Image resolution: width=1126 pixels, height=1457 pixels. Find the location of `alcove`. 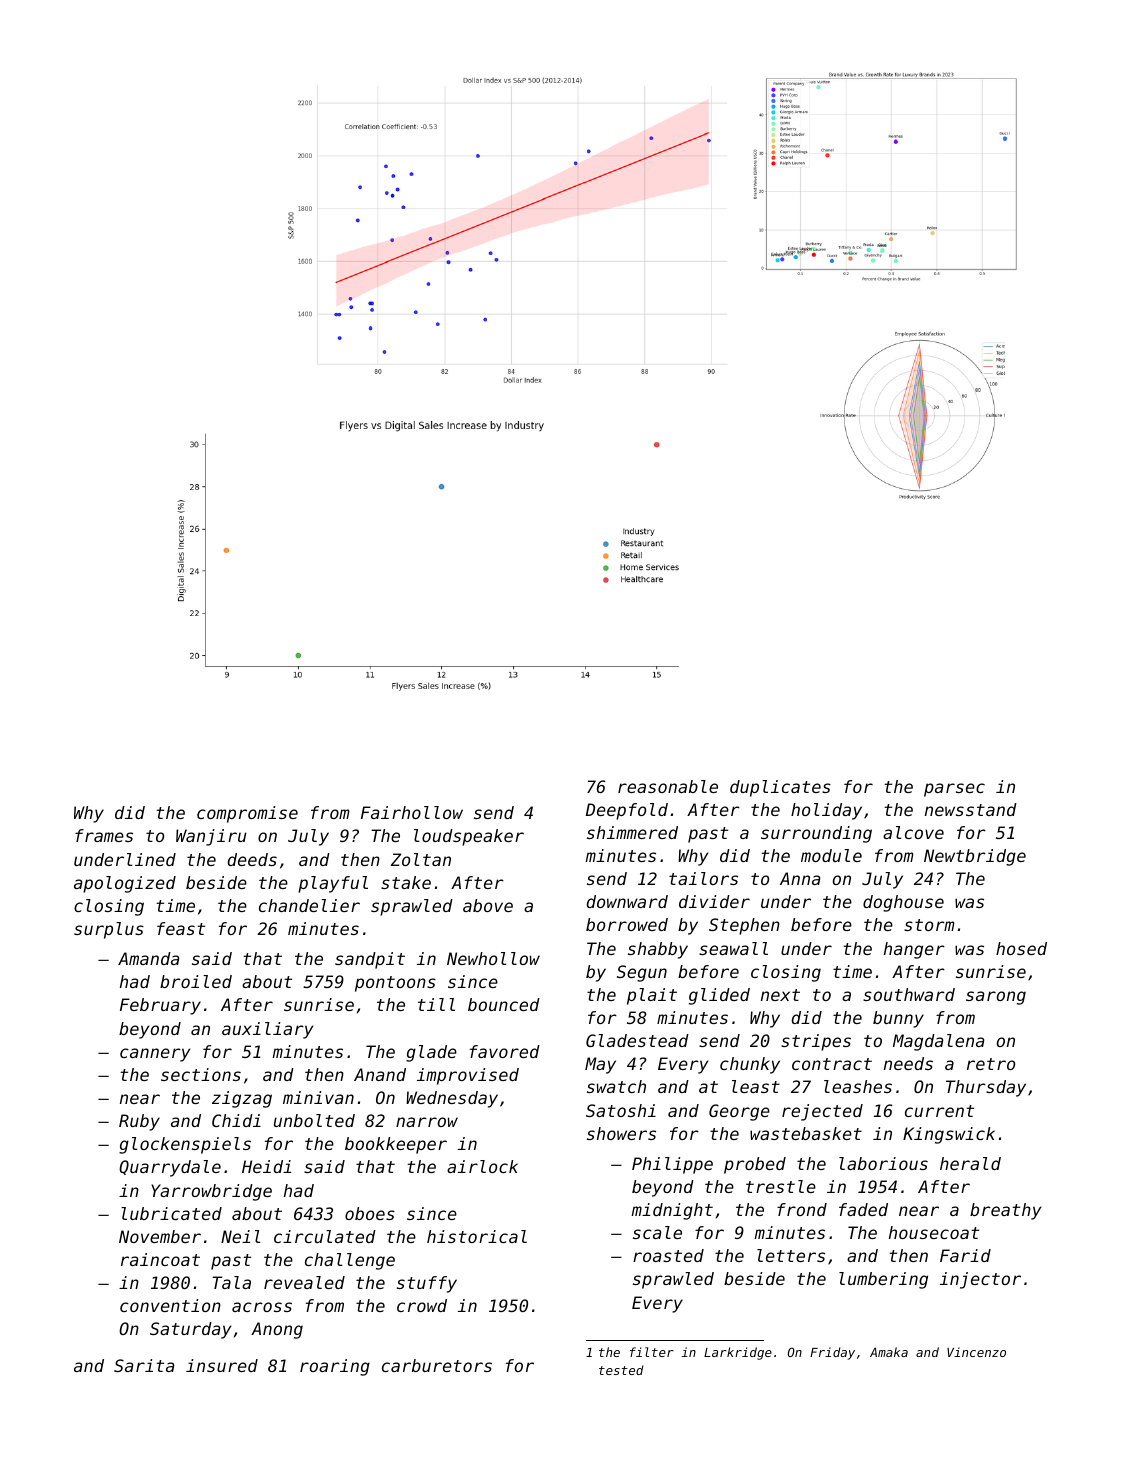

alcove is located at coordinates (913, 832).
